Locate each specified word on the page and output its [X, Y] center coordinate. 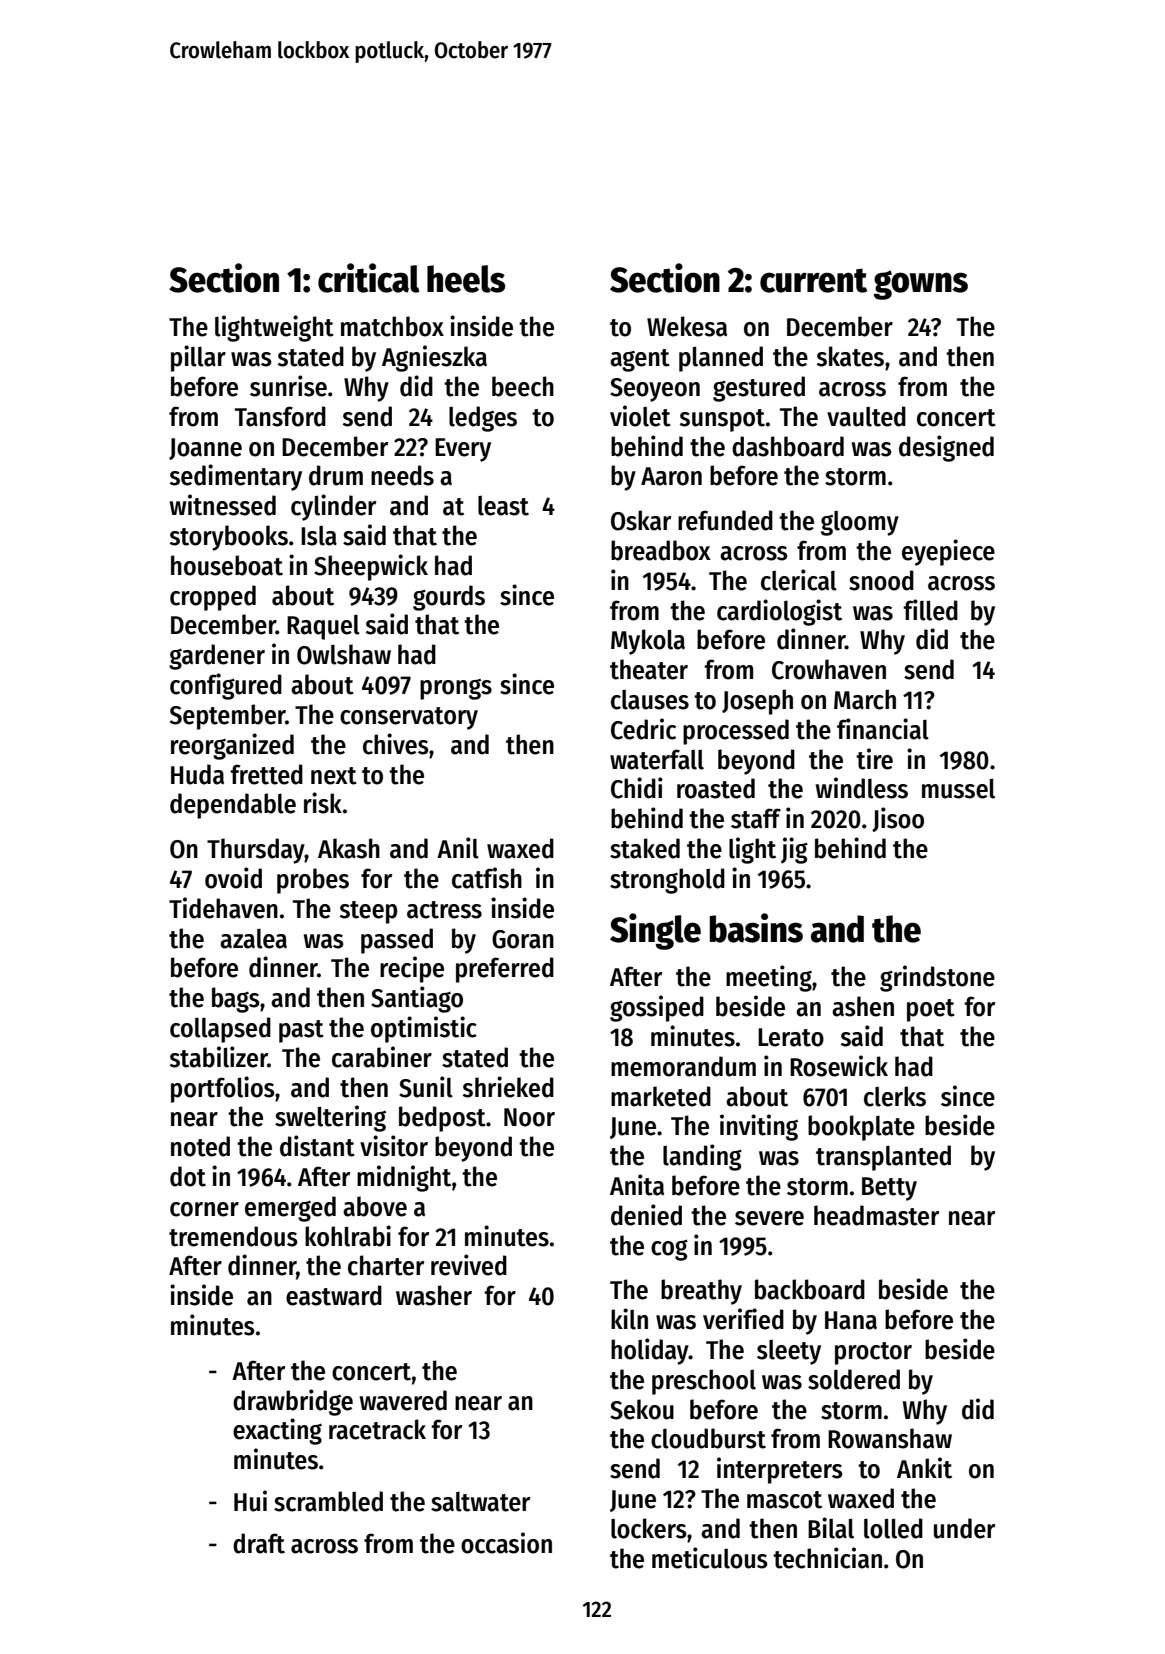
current [814, 280]
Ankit [924, 1468]
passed [397, 941]
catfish [487, 878]
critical [369, 278]
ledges [483, 419]
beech [523, 386]
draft [259, 1543]
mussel [958, 789]
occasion [506, 1543]
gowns [921, 285]
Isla [319, 536]
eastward [334, 1295]
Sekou [642, 1409]
